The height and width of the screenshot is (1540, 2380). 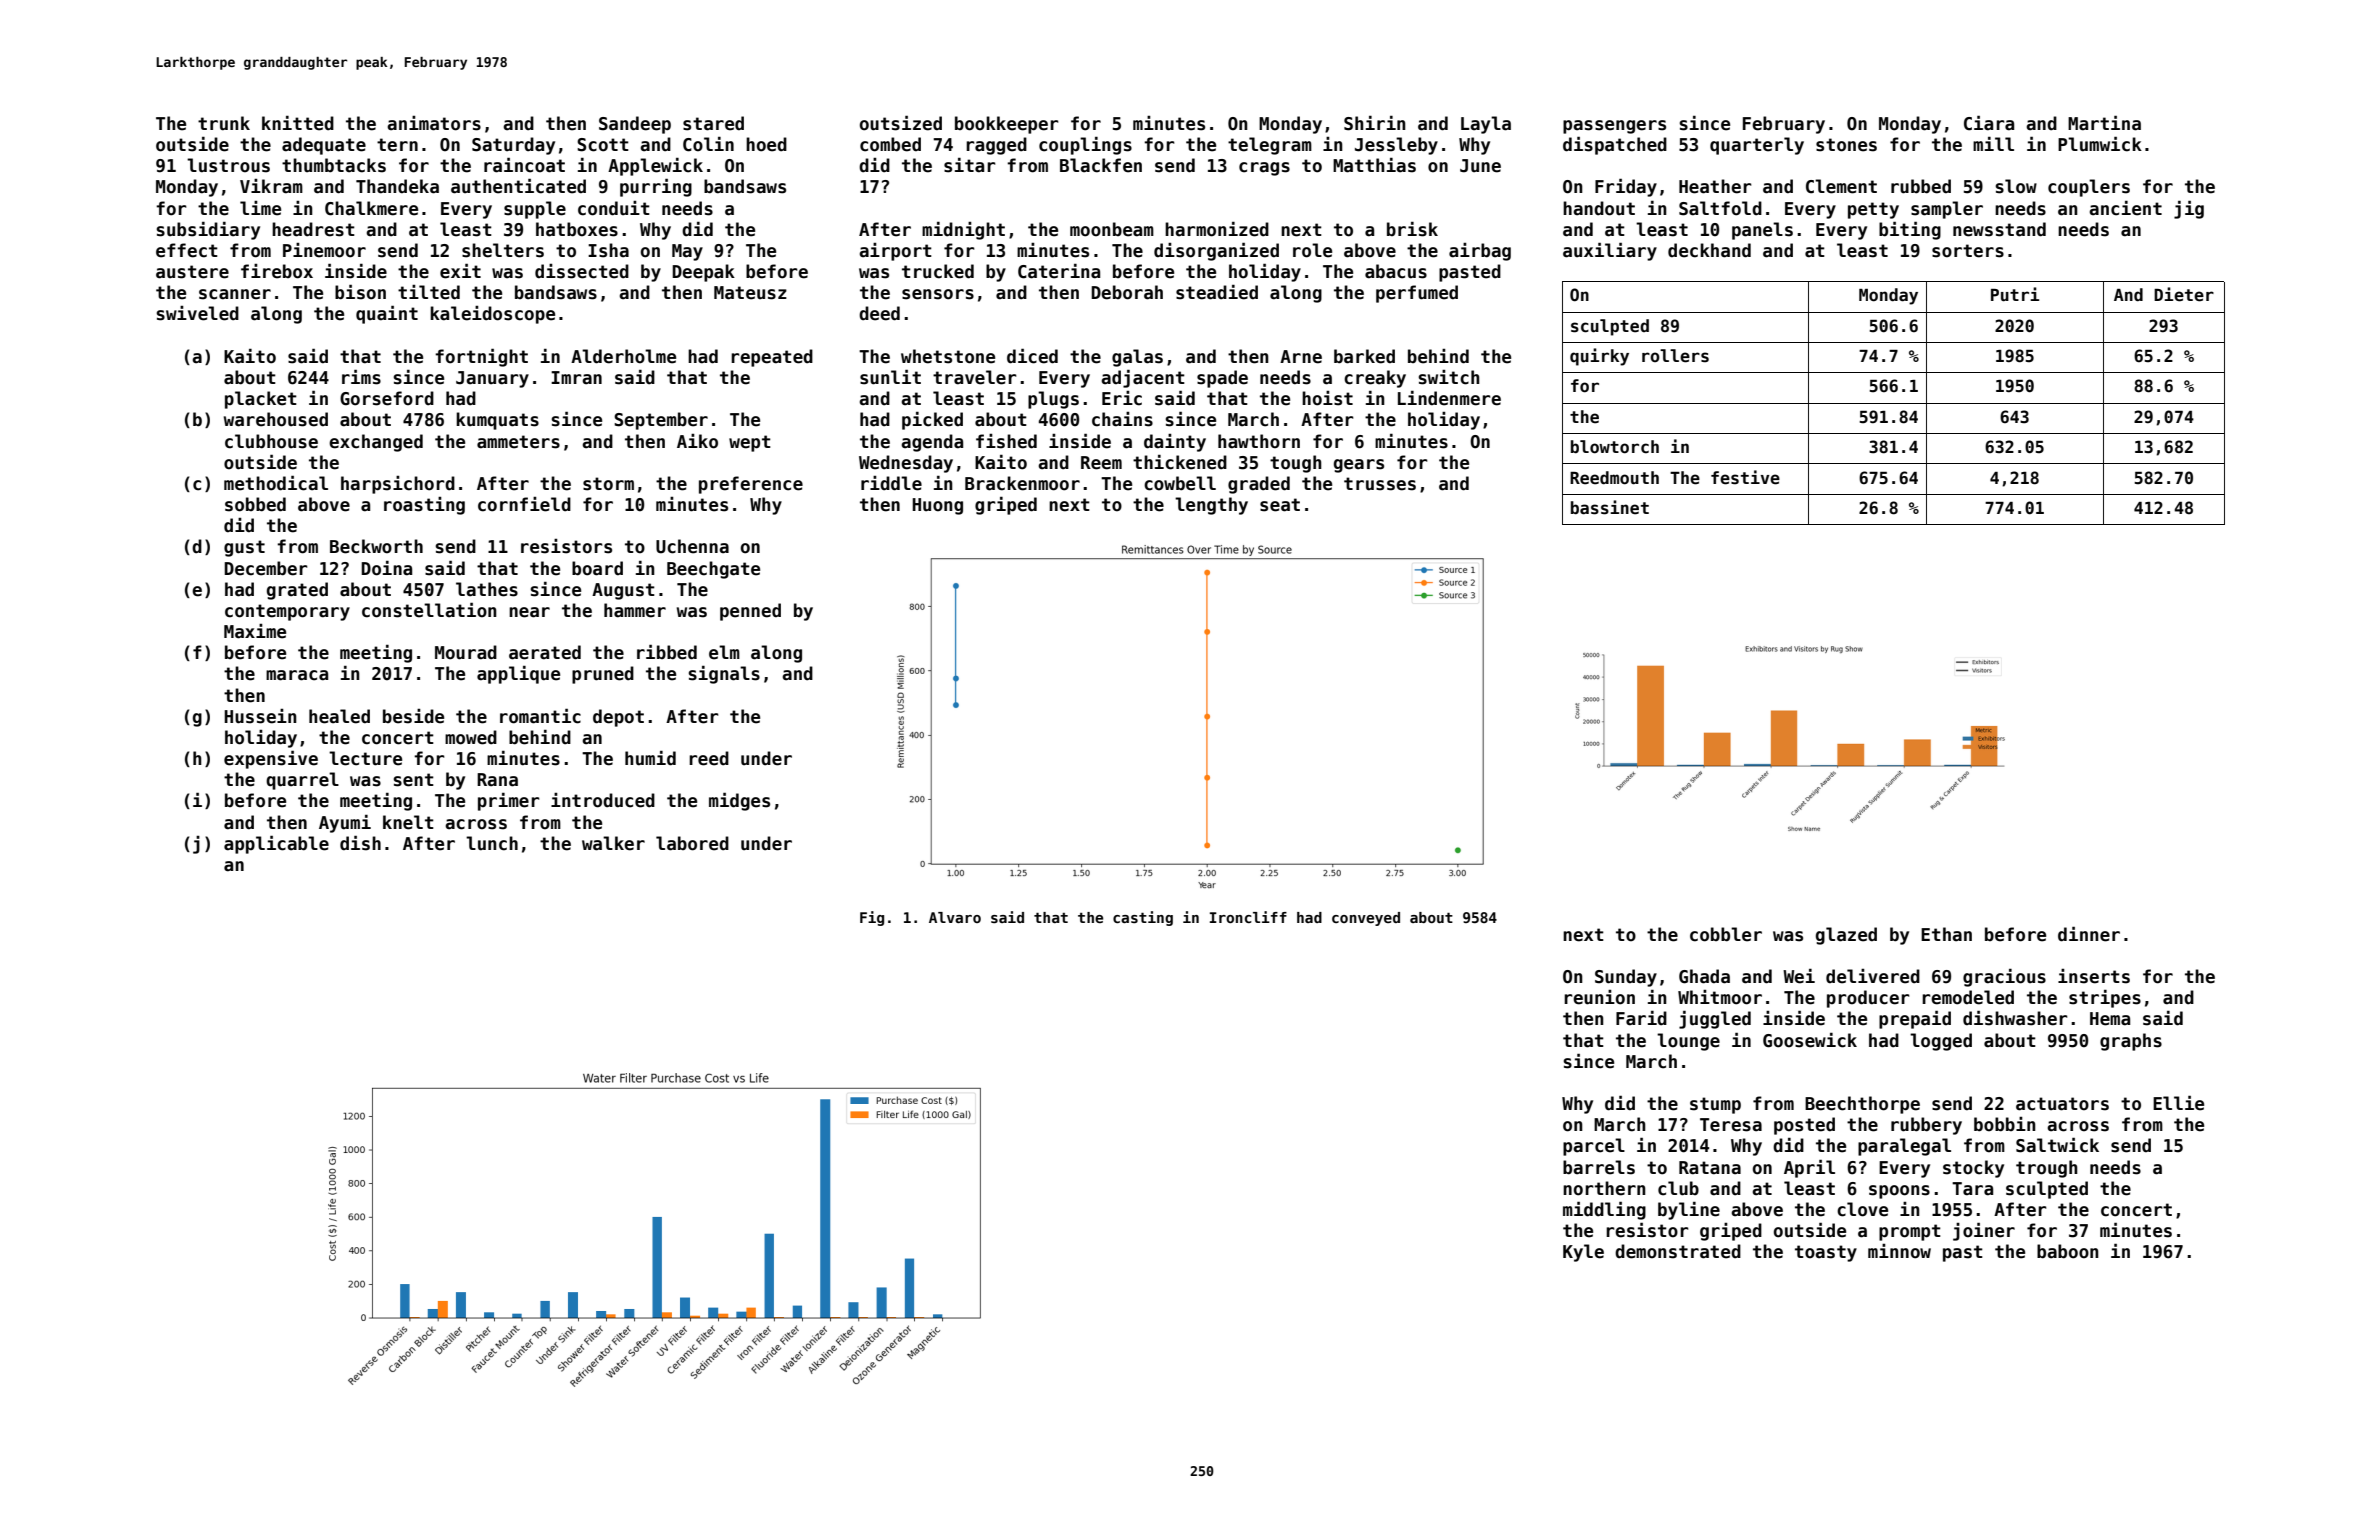 I want to click on purring, so click(x=656, y=188).
